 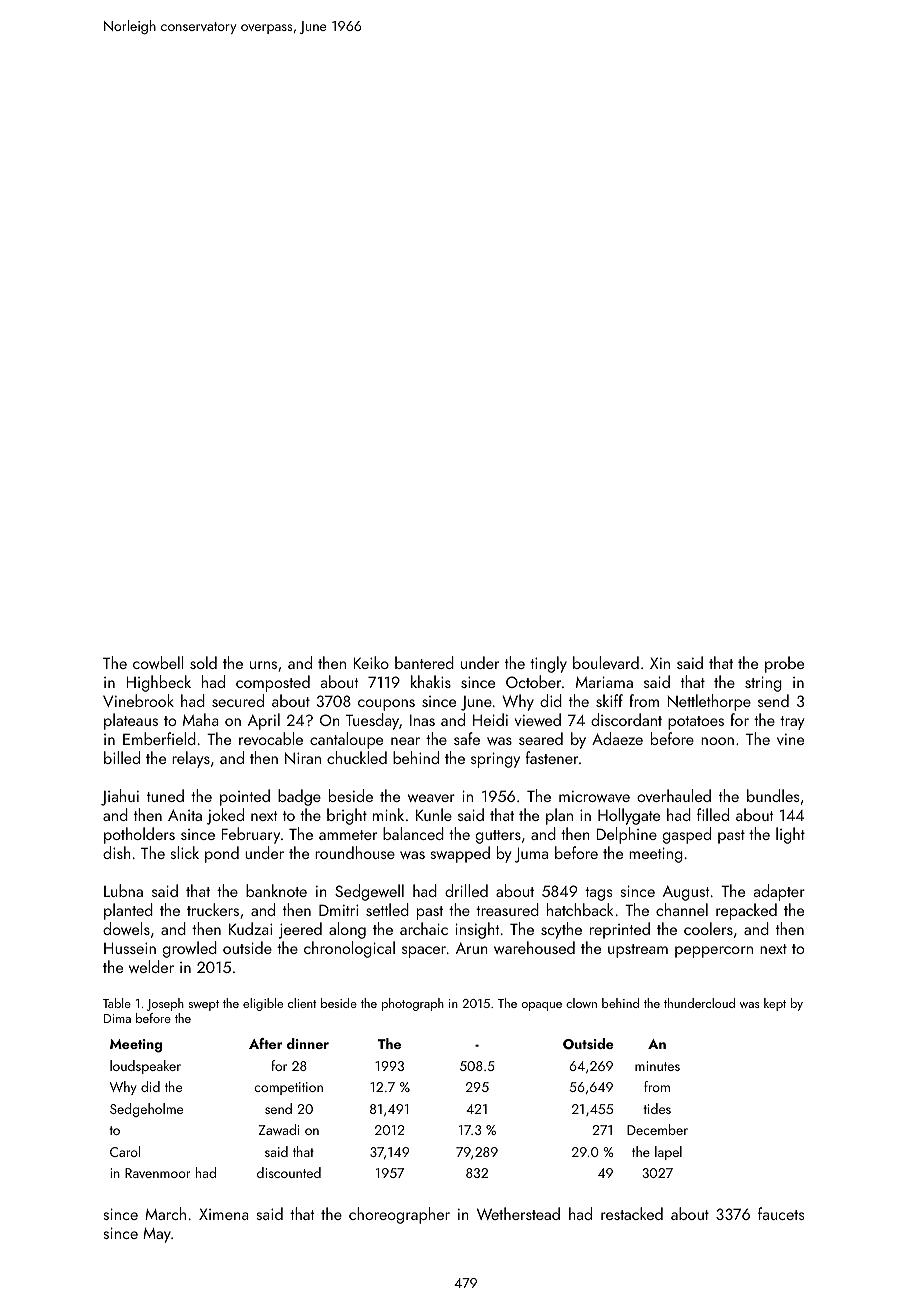 I want to click on mink, so click(x=388, y=814).
